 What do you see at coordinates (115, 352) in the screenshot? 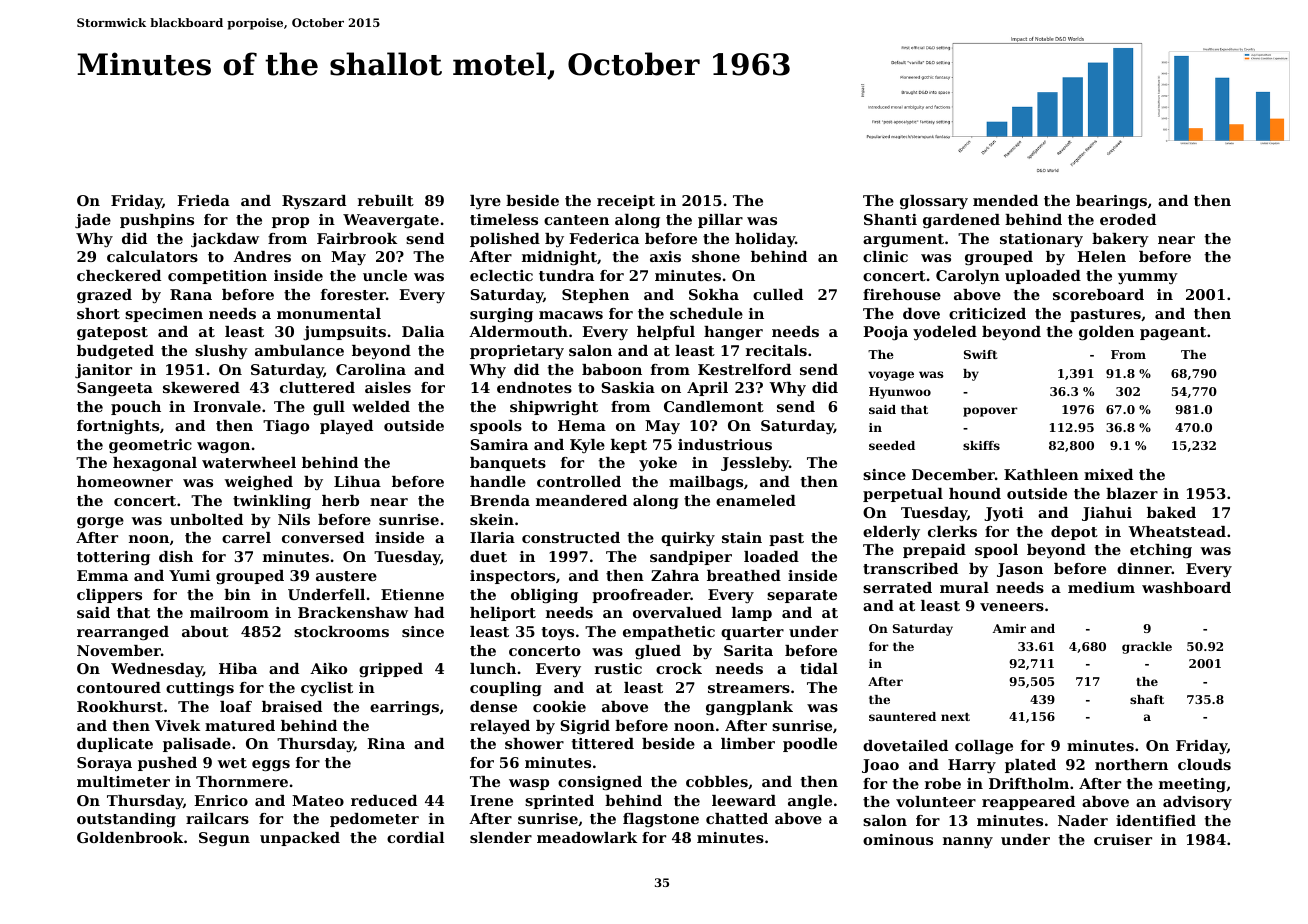
I see `budgeted` at bounding box center [115, 352].
